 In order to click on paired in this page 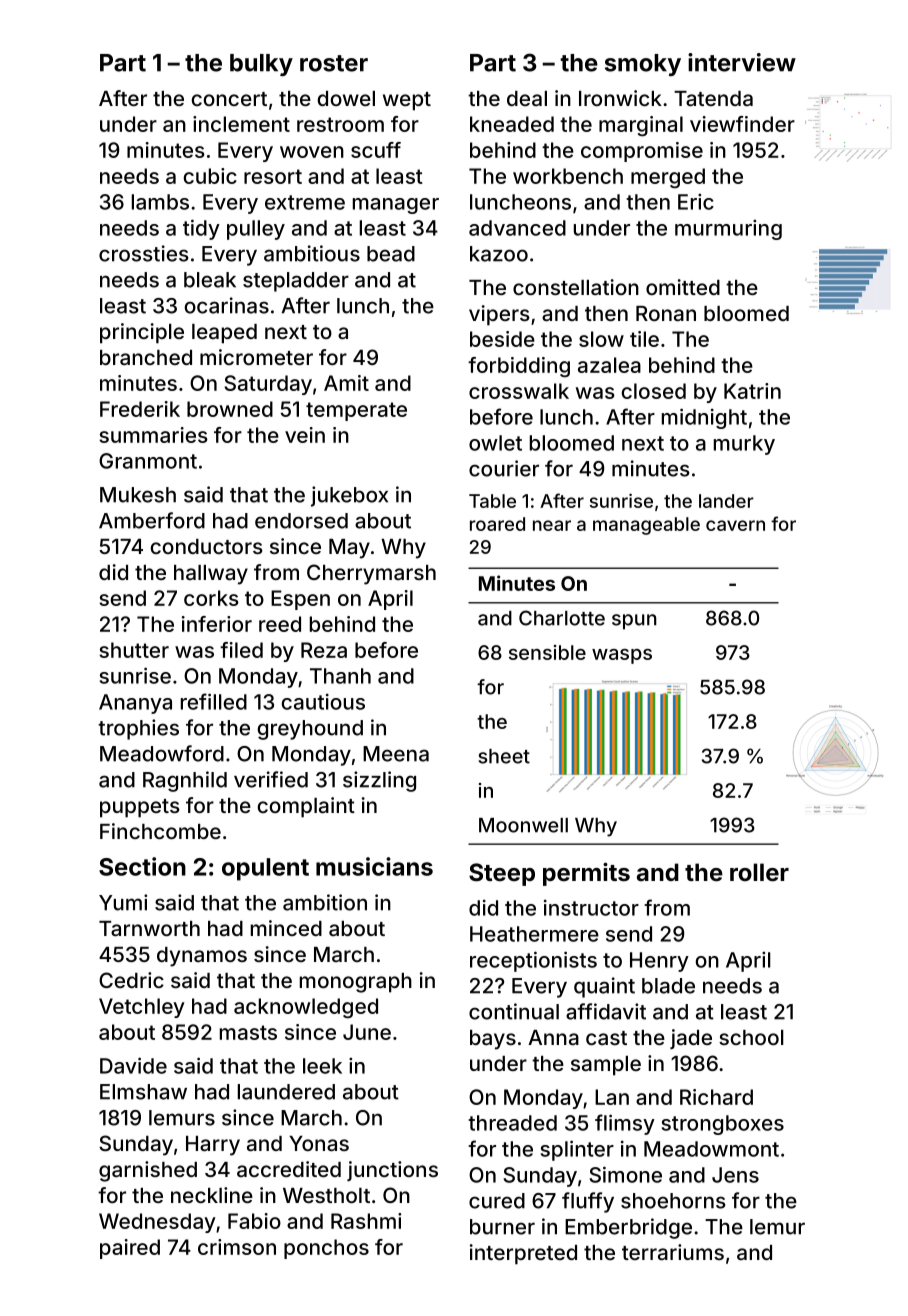, I will do `click(130, 1249)`.
